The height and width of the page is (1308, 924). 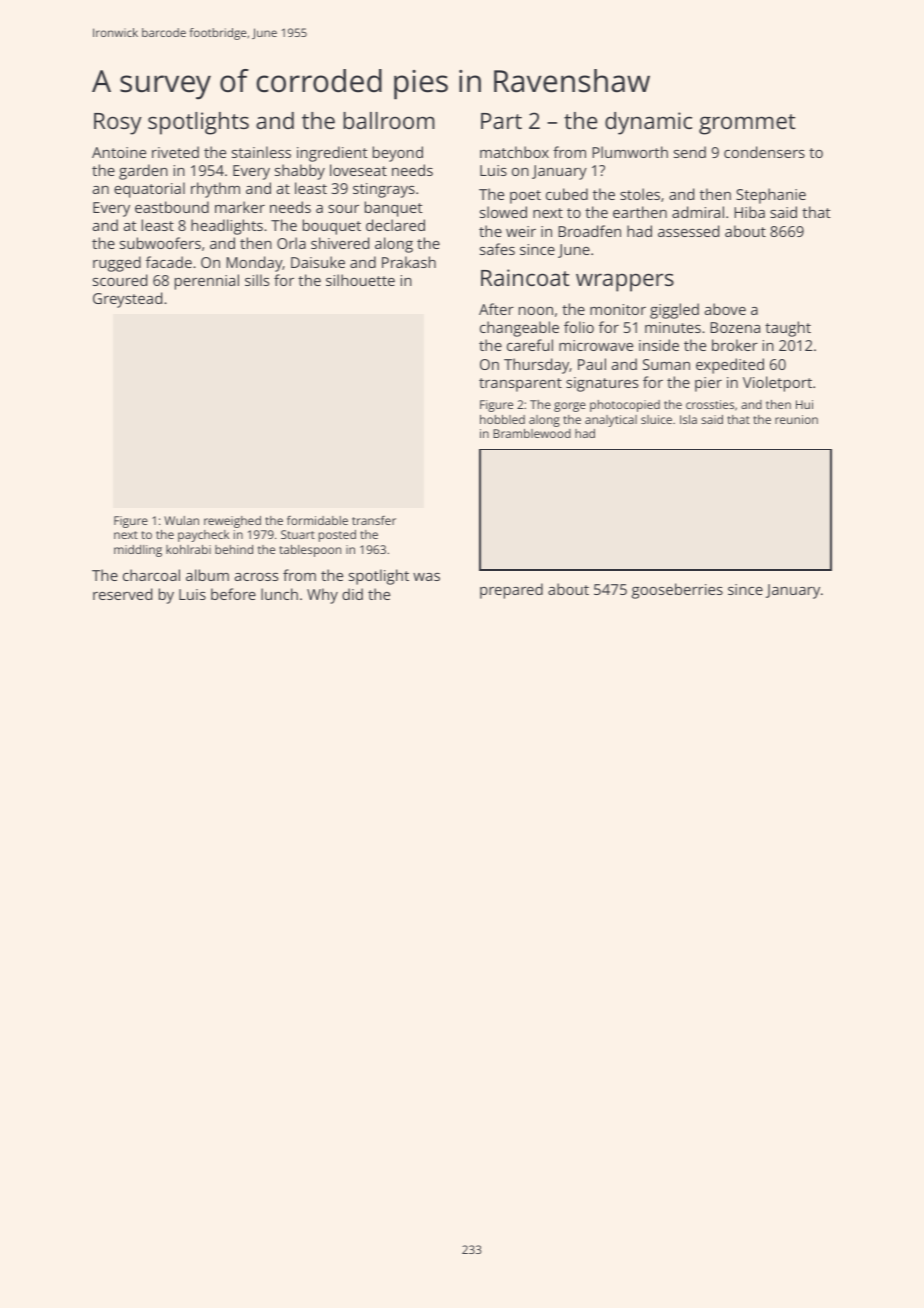 What do you see at coordinates (537, 366) in the page?
I see `Thursday` at bounding box center [537, 366].
